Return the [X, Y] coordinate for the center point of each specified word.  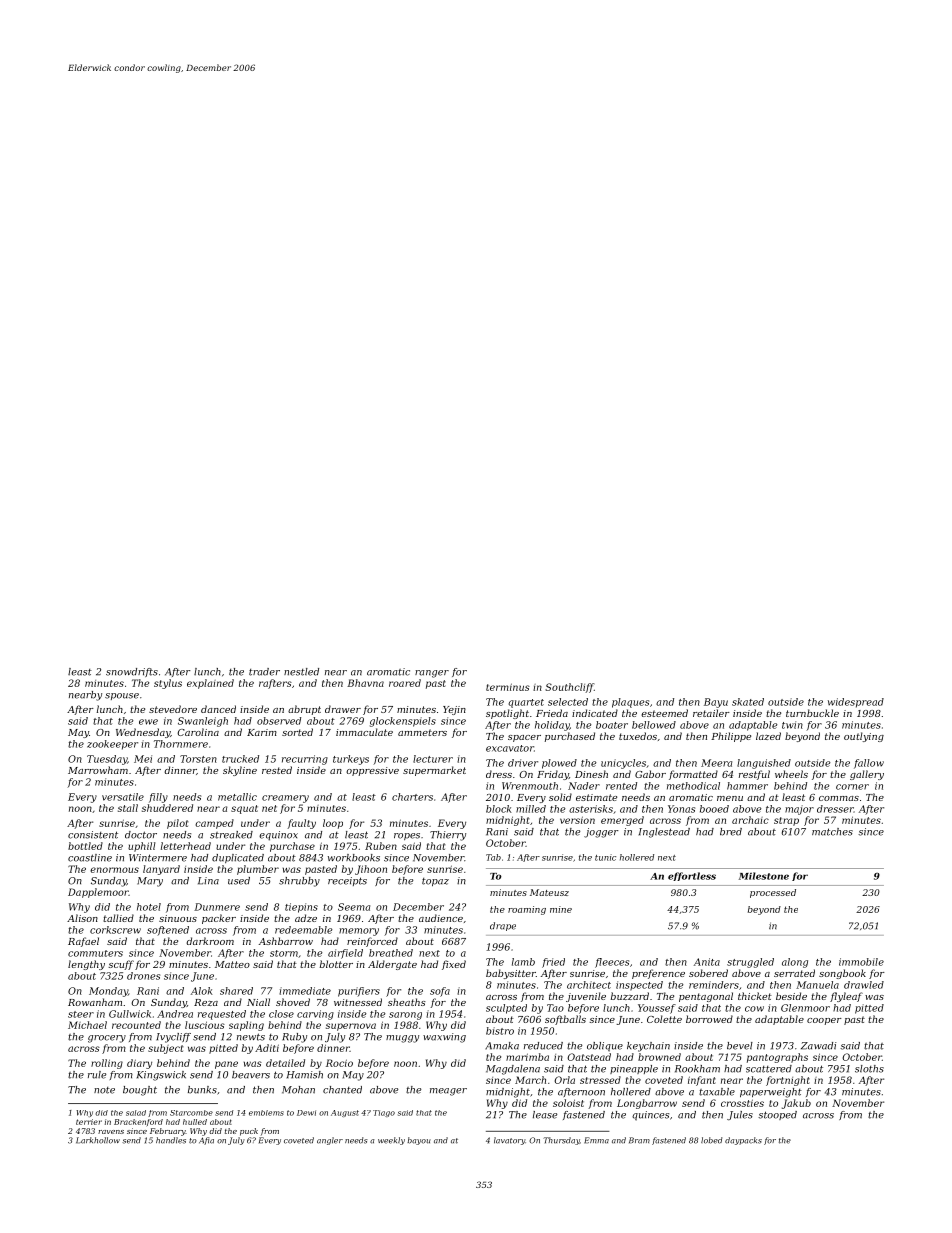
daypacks [743, 1141]
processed [773, 893]
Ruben [381, 846]
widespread [856, 703]
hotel [149, 907]
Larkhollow [98, 1140]
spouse [122, 696]
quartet [526, 703]
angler [330, 1141]
